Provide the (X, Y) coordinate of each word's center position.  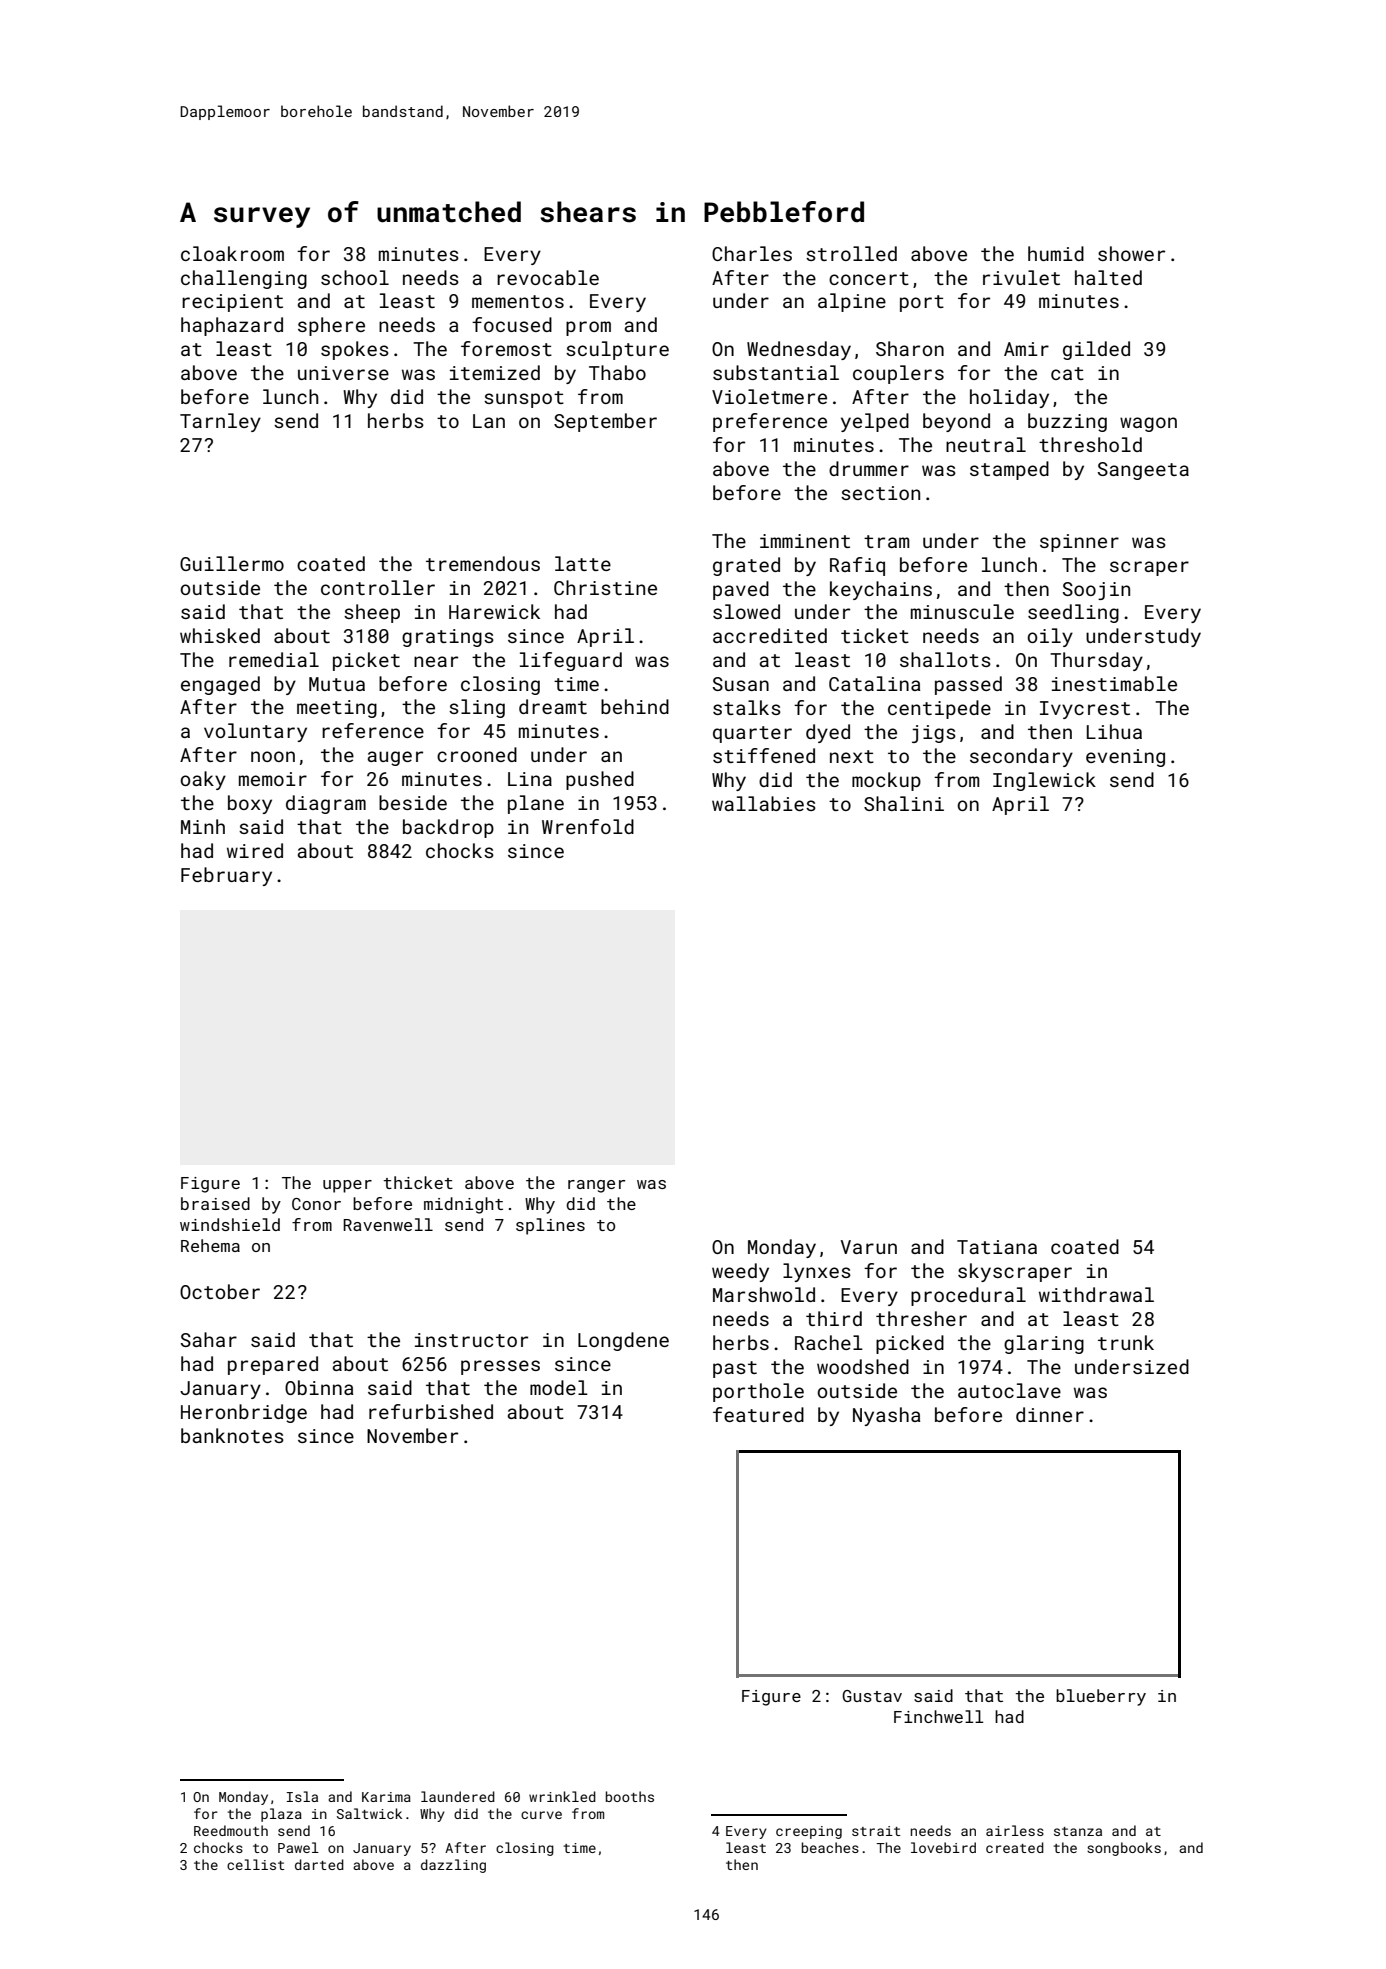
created (1015, 1847)
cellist (256, 1864)
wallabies (764, 803)
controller (378, 587)
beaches (830, 1847)
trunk (1126, 1342)
